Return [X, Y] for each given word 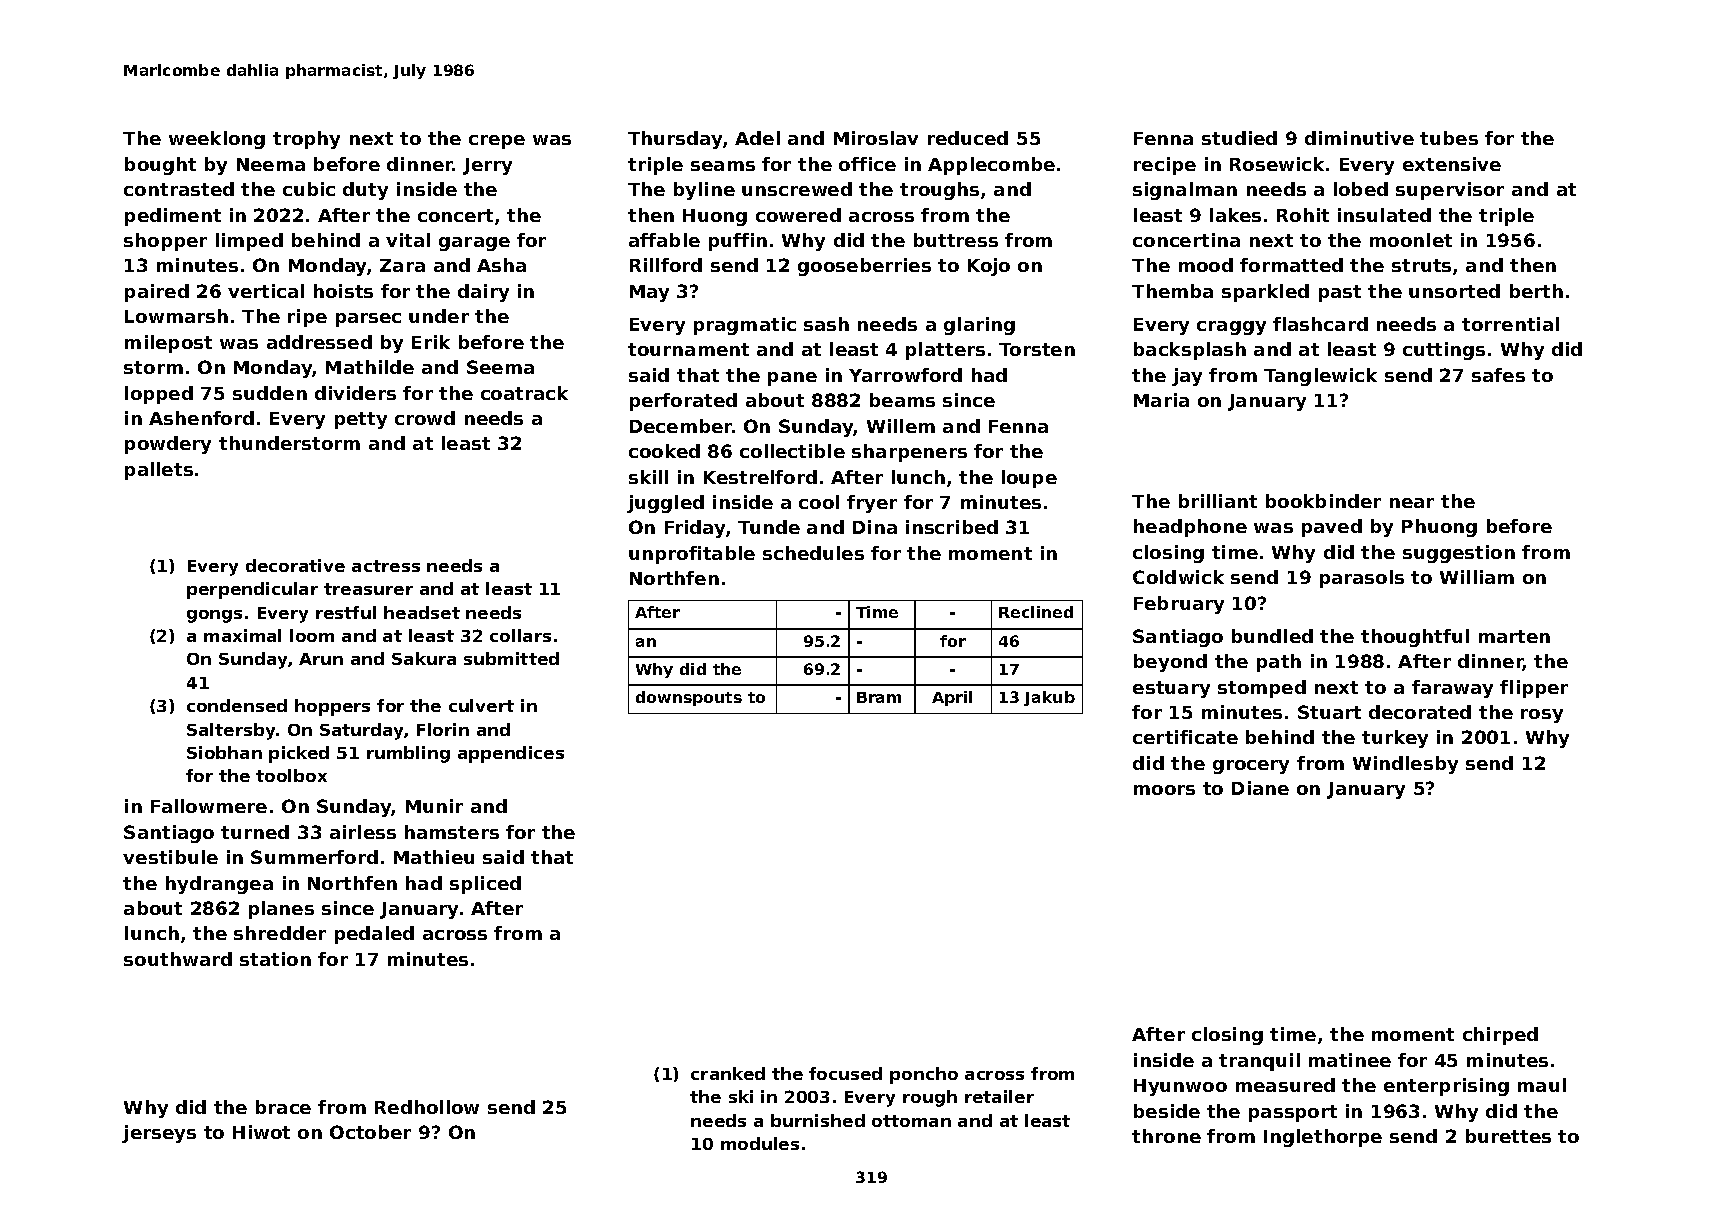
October [370, 1132]
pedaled [374, 935]
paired [157, 293]
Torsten [1037, 349]
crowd [425, 418]
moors [1164, 790]
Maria [1161, 400]
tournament [688, 349]
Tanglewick [1320, 377]
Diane [1260, 788]
